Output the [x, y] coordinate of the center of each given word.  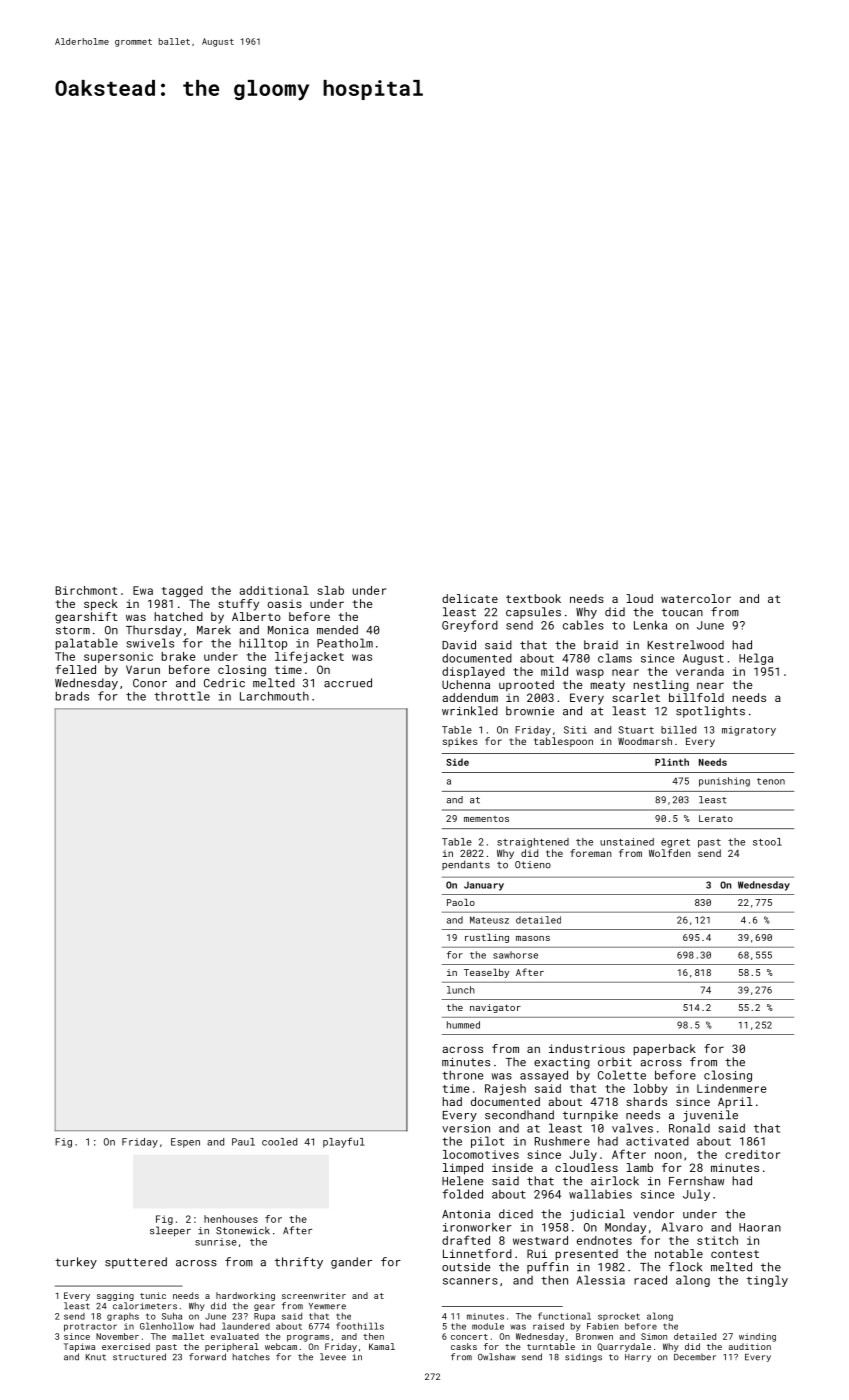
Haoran [760, 1227]
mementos [486, 819]
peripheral [232, 1347]
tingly [767, 1281]
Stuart [636, 730]
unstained [627, 842]
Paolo [461, 902]
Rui [537, 1253]
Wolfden [670, 853]
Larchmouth [274, 696]
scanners [470, 1281]
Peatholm [345, 643]
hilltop [263, 644]
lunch [461, 990]
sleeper [170, 1231]
